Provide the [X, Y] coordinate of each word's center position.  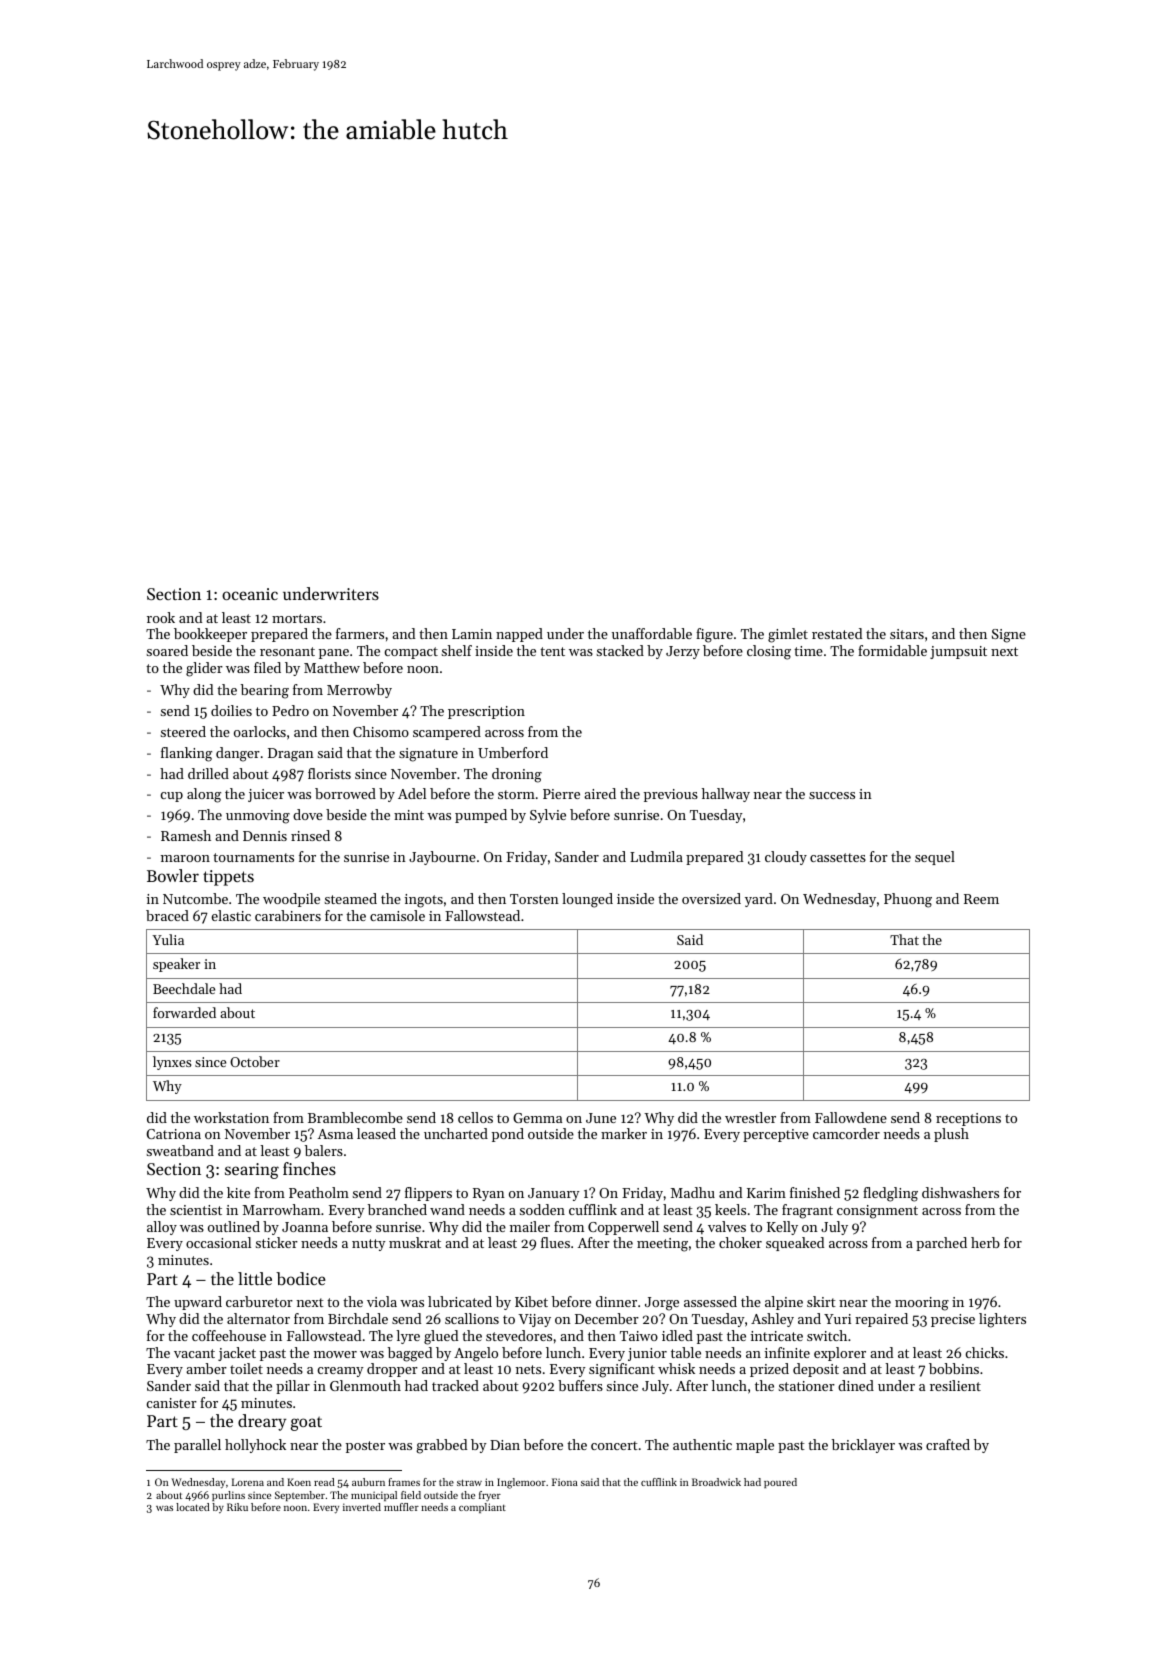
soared [167, 650]
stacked [620, 650]
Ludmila [656, 856]
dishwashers [960, 1192]
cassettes [838, 857]
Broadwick [716, 1482]
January [554, 1194]
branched [397, 1209]
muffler [401, 1507]
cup [172, 797]
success [832, 795]
